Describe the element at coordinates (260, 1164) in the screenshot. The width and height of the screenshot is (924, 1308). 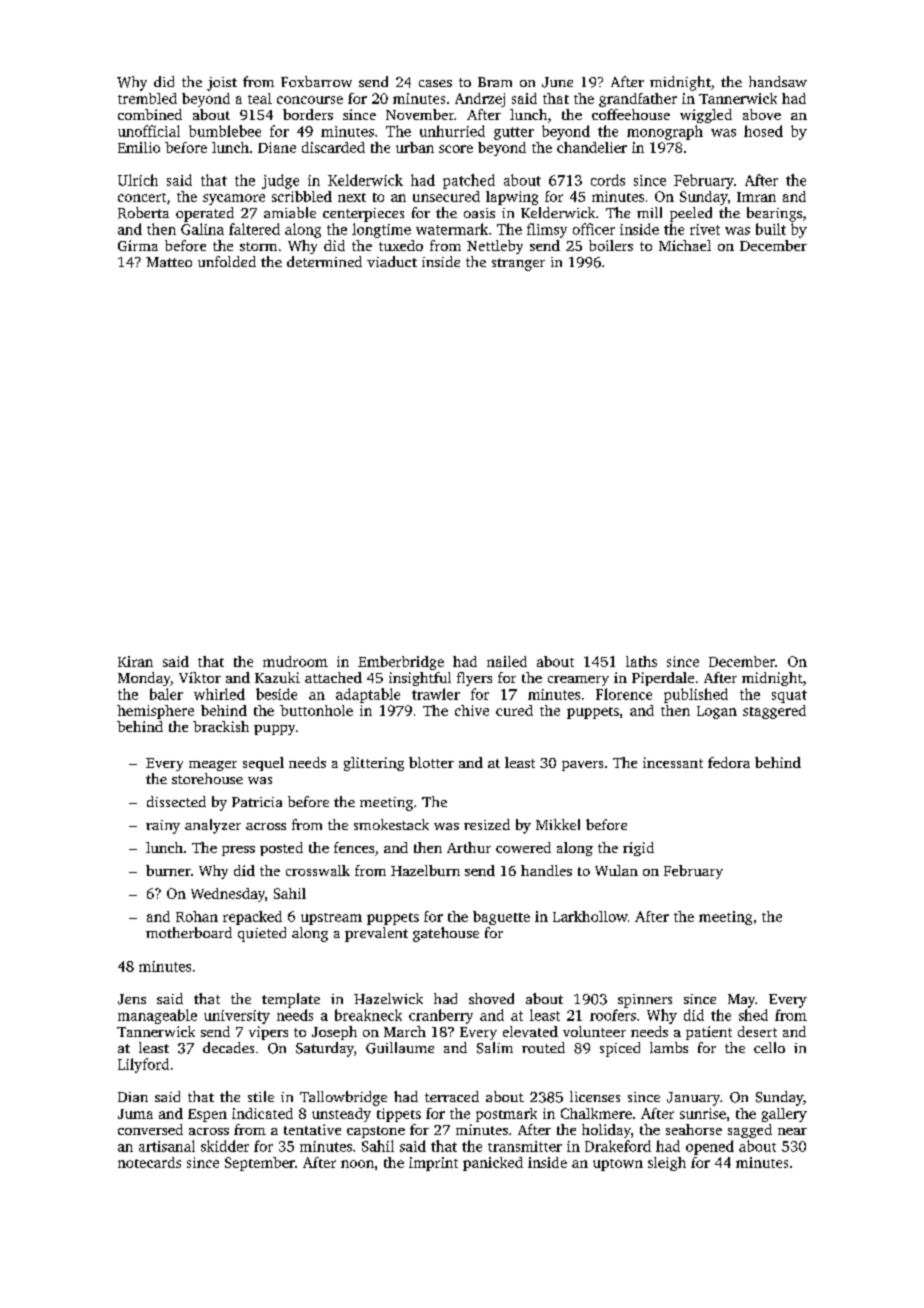
I see `September` at that location.
